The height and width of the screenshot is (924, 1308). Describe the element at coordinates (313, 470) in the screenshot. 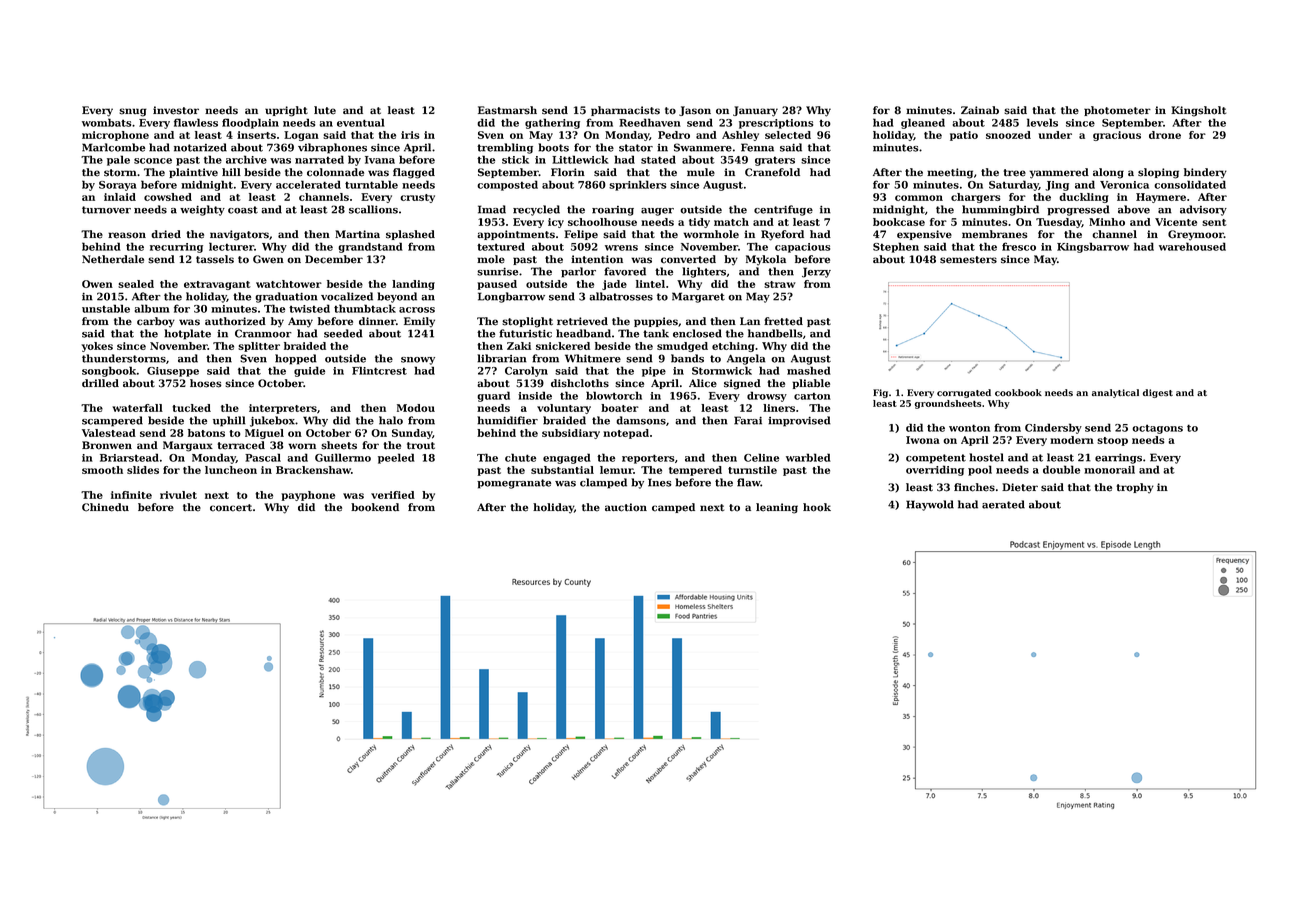

I see `Brackenshaw` at that location.
